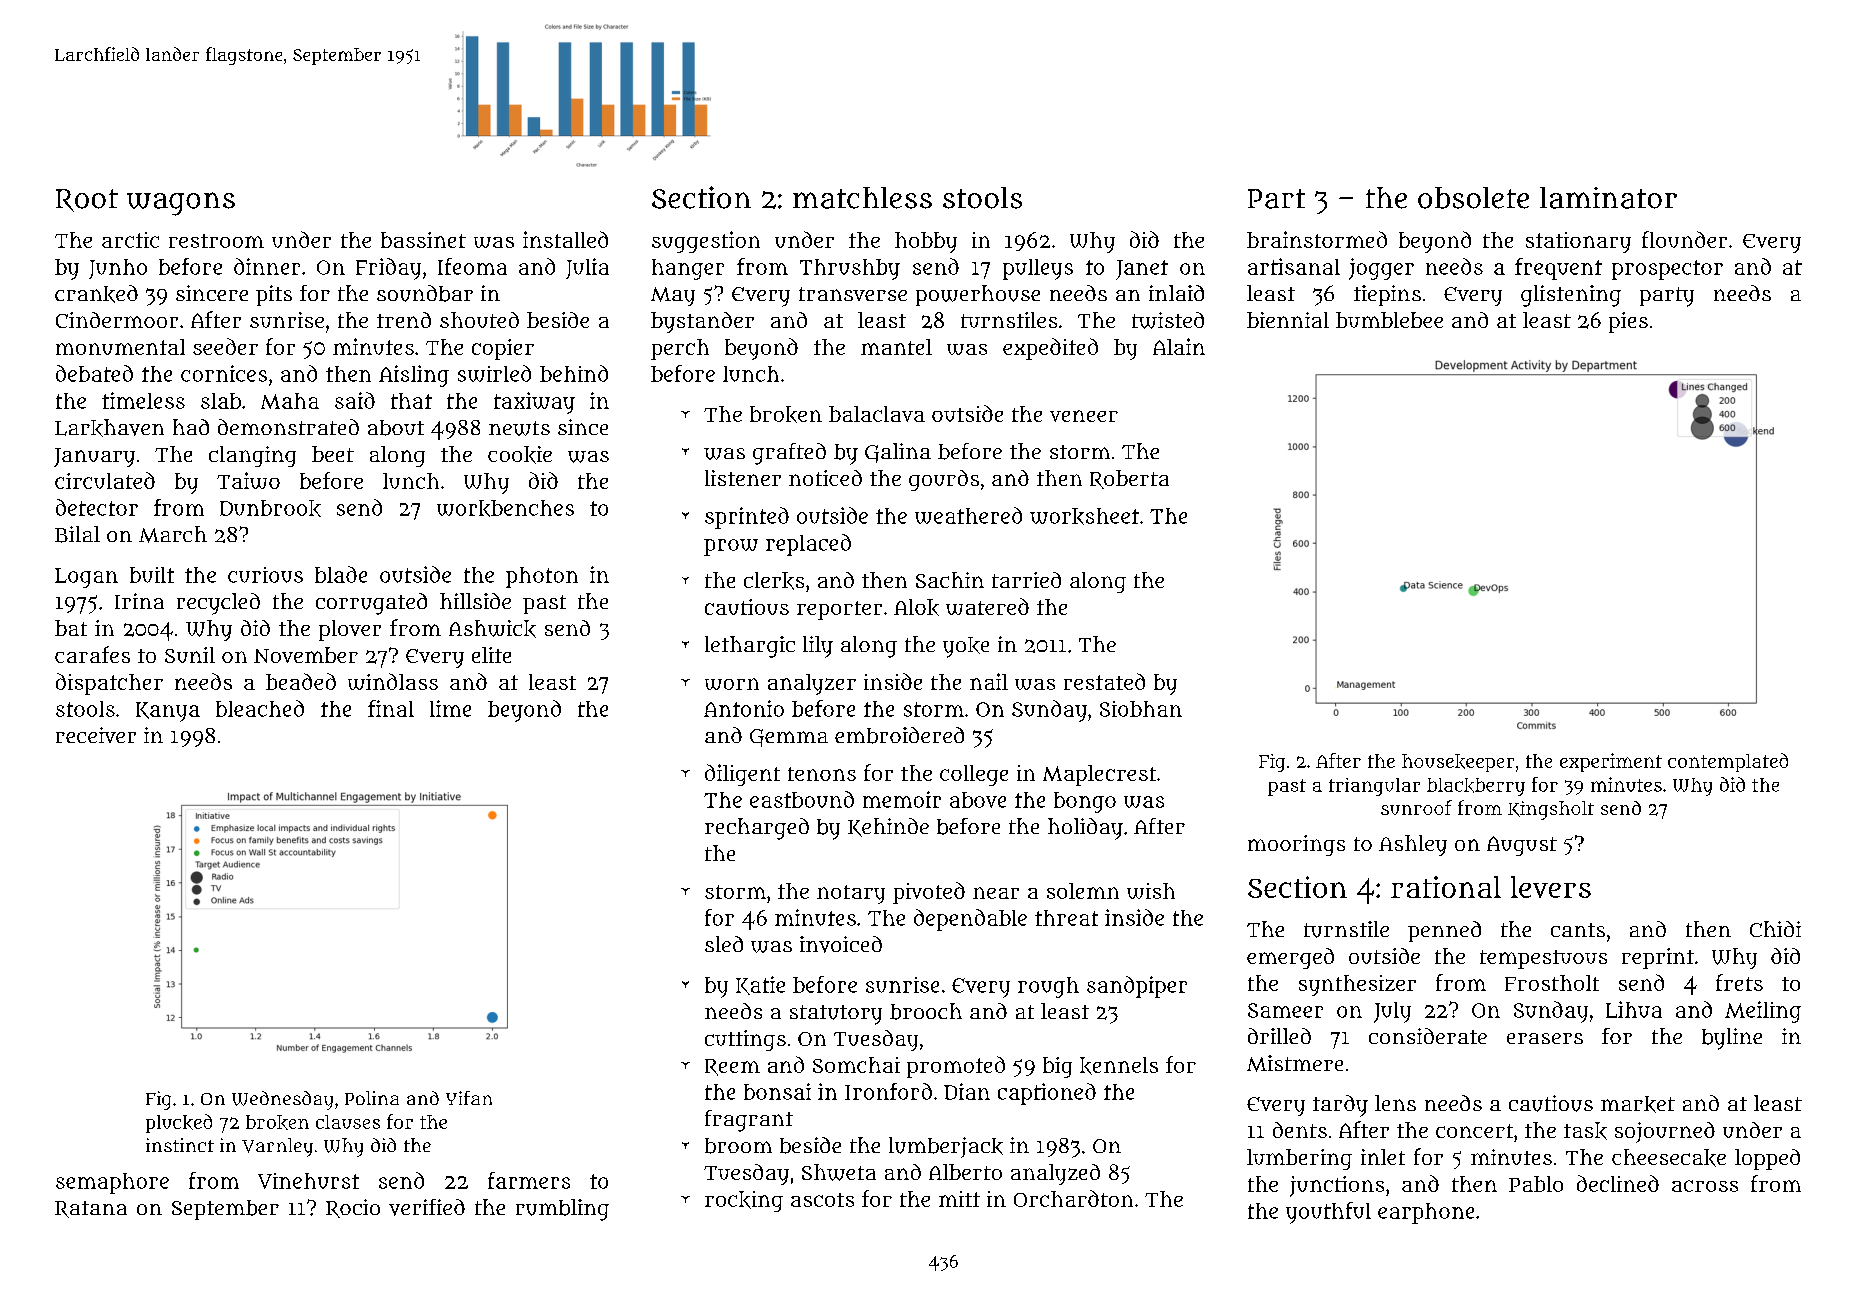 Image resolution: width=1856 pixels, height=1312 pixels. Describe the element at coordinates (1084, 416) in the page. I see `veneer` at that location.
